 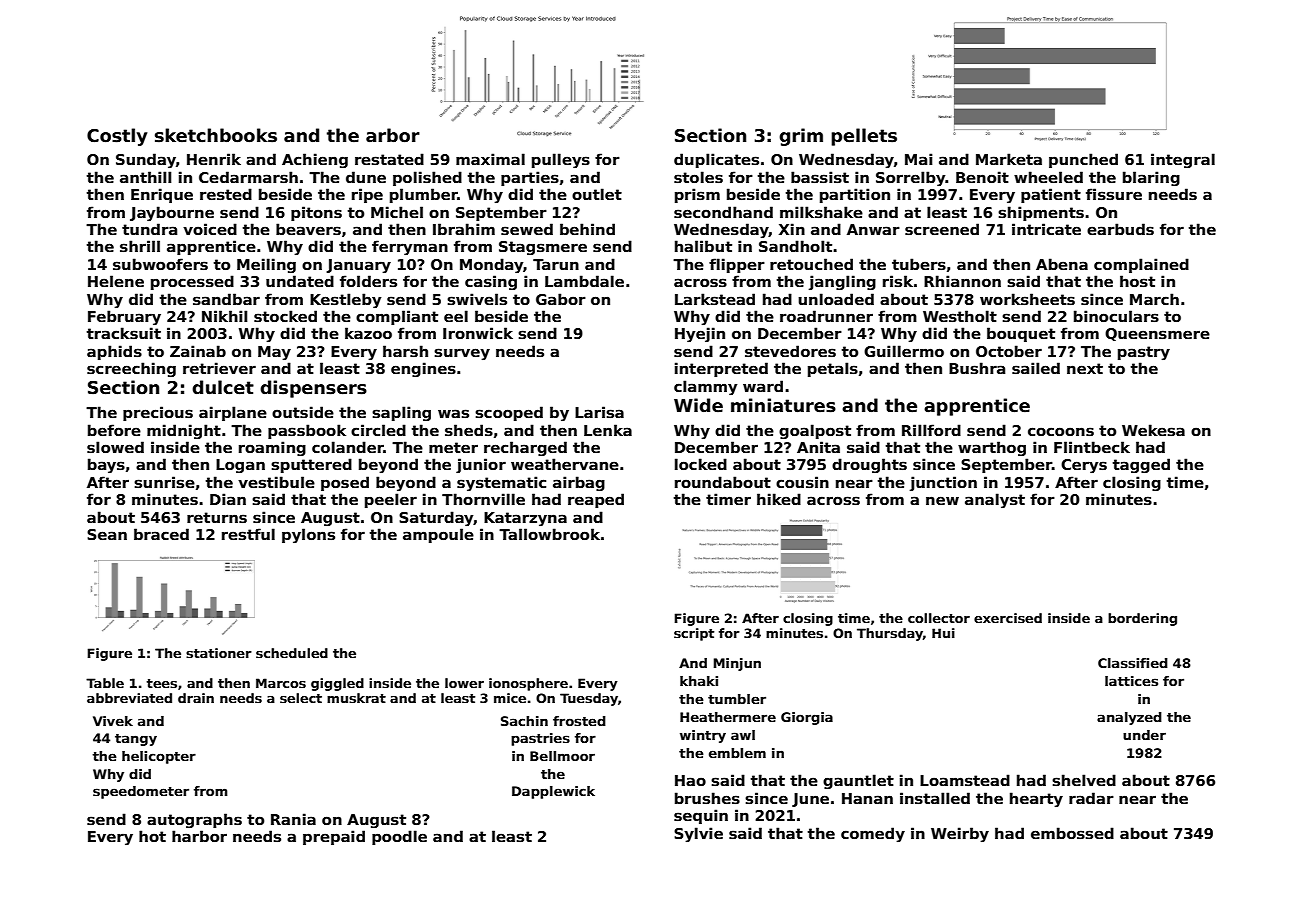 I want to click on pulleys, so click(x=561, y=160).
